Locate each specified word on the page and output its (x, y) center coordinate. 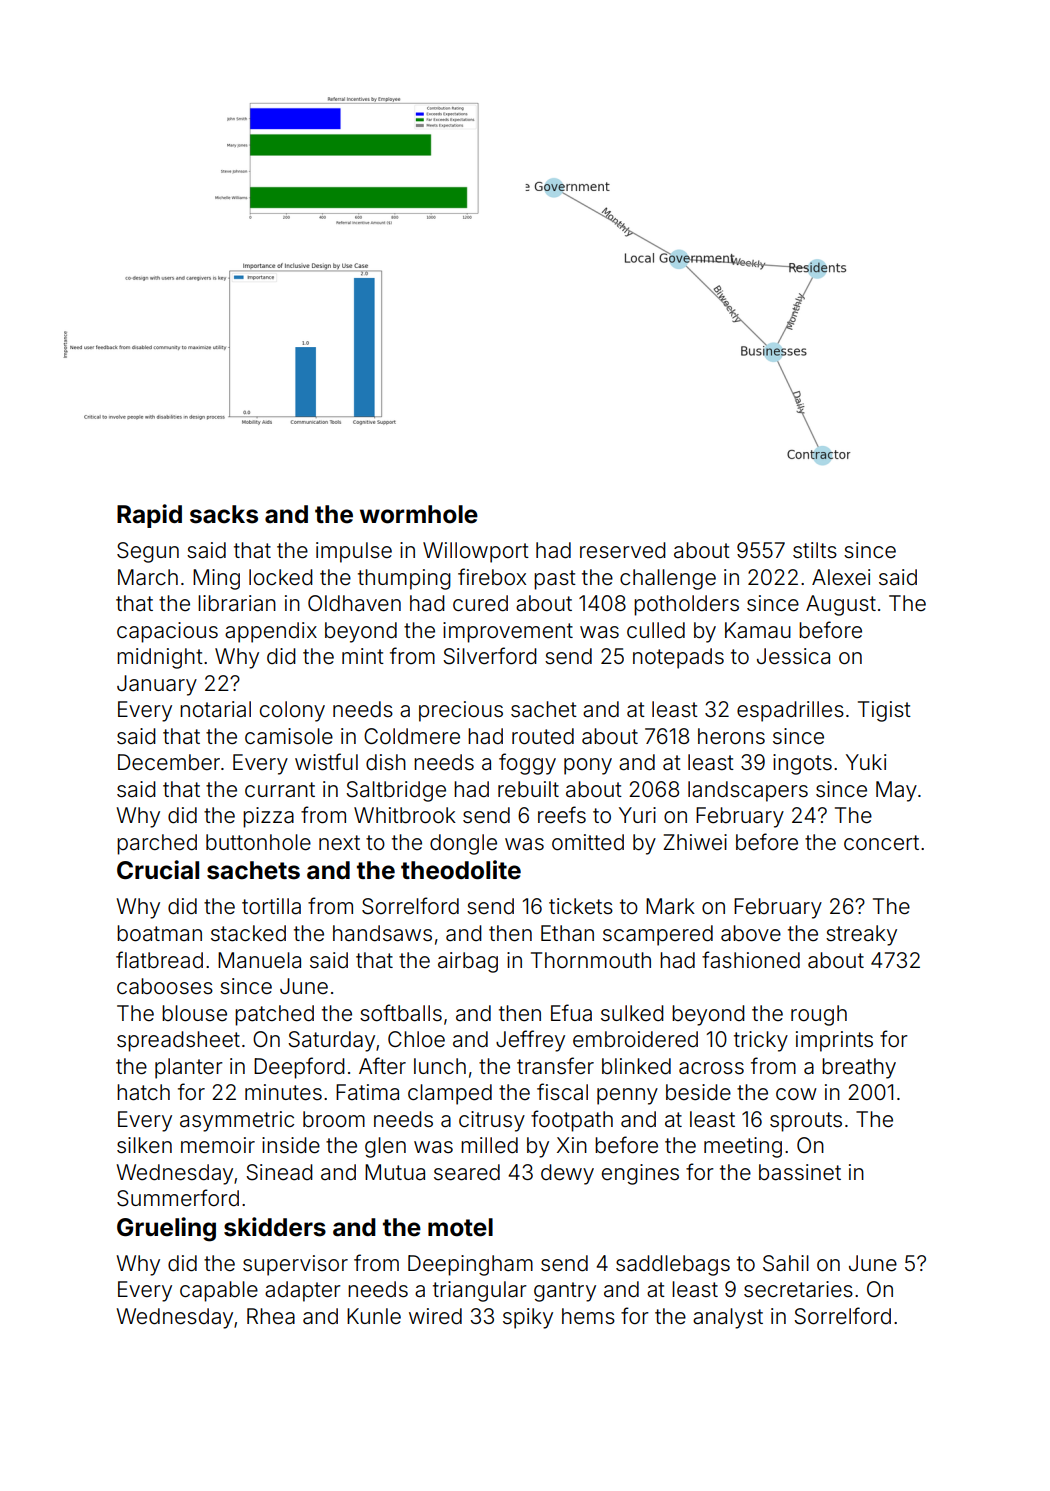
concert (881, 843)
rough (819, 1015)
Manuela (259, 960)
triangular (480, 1291)
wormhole (419, 514)
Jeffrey (530, 1041)
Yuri (637, 815)
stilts (815, 550)
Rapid (149, 516)
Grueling (166, 1229)
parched (157, 844)
